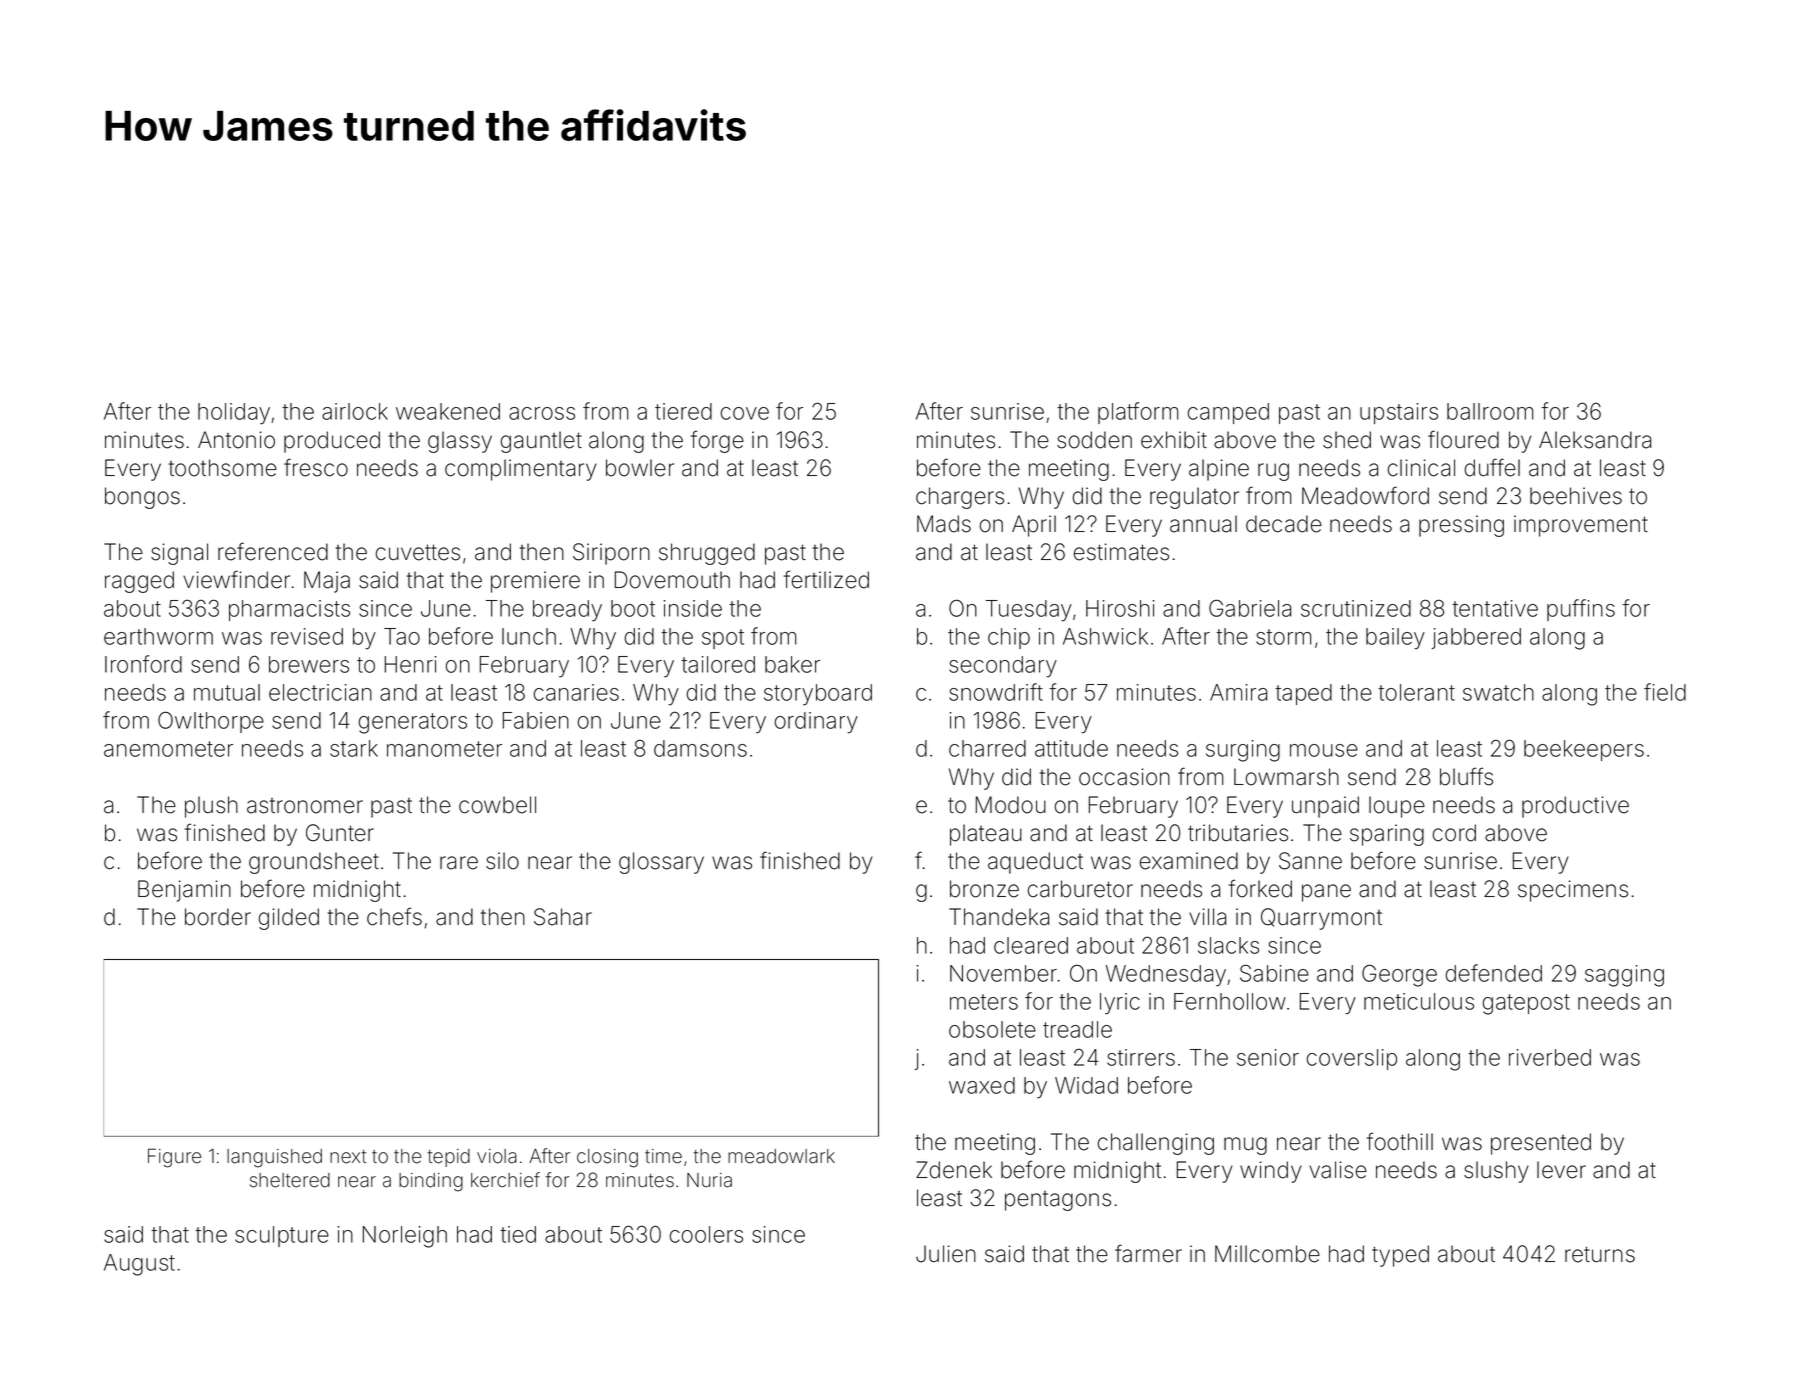  What do you see at coordinates (218, 917) in the document?
I see `border` at bounding box center [218, 917].
